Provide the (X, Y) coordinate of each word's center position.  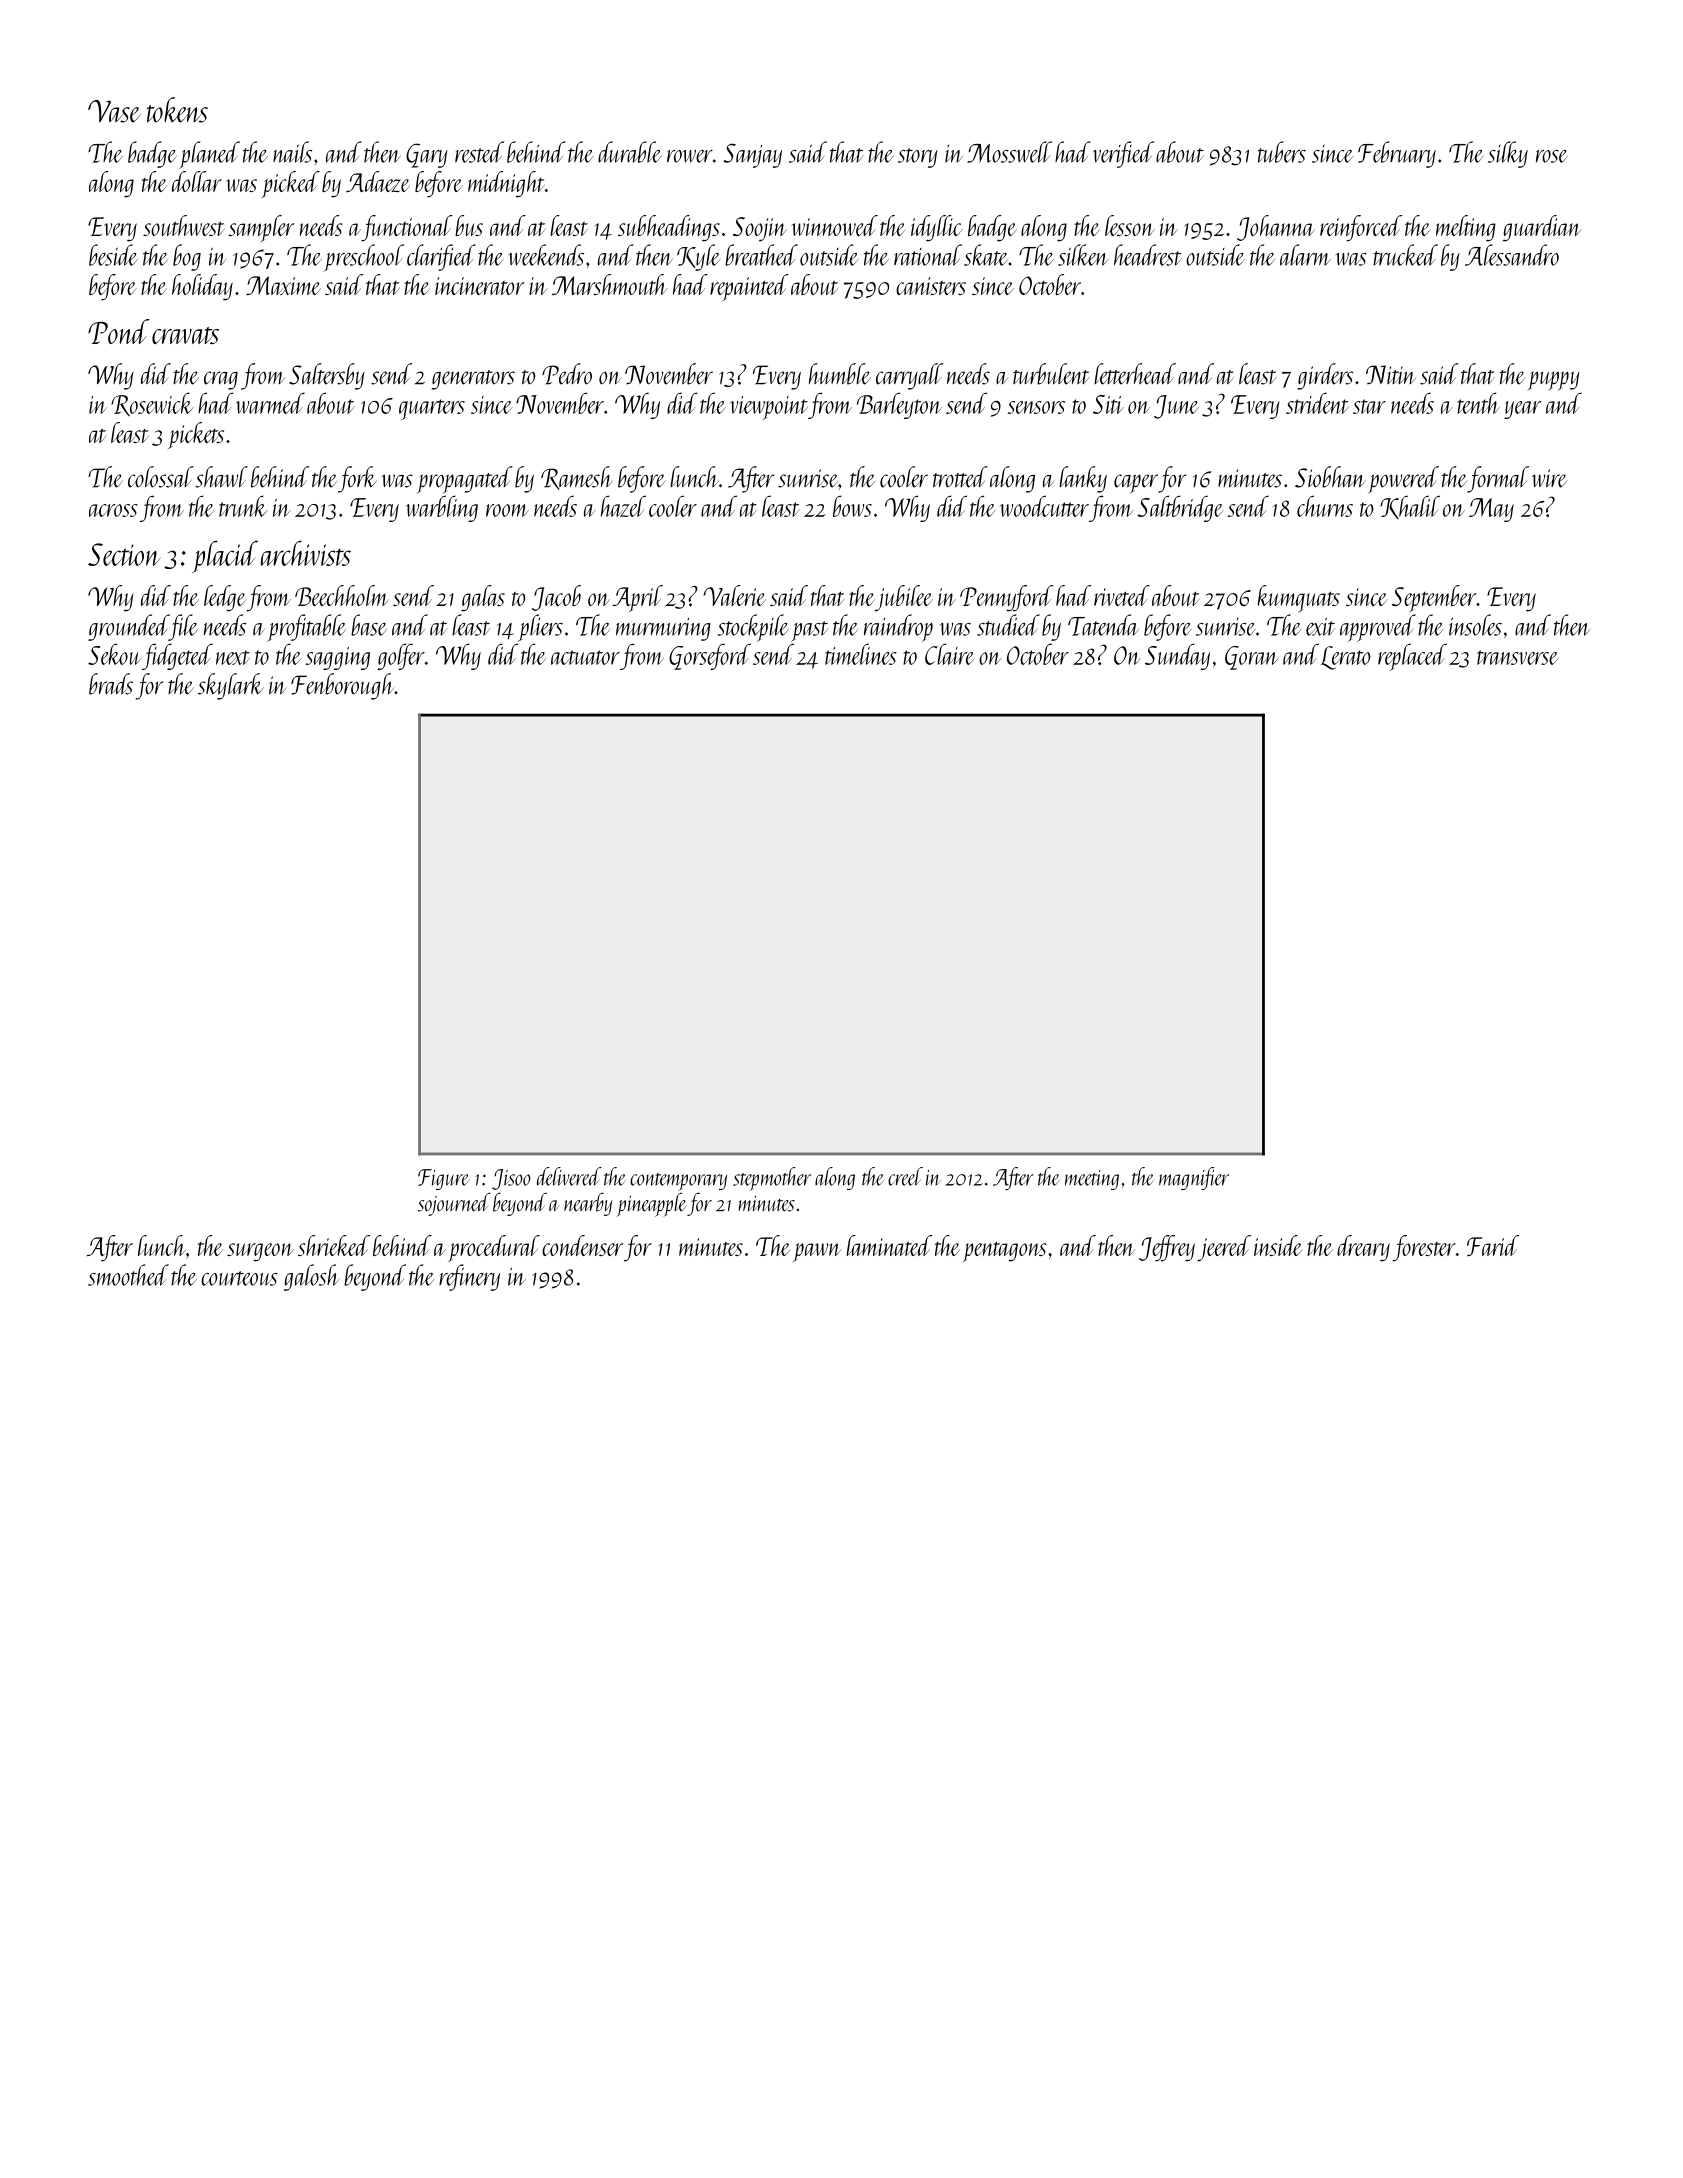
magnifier (1194, 1178)
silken (1083, 255)
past (809, 631)
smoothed (128, 1275)
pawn (817, 1252)
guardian (1542, 228)
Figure (443, 1179)
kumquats (1299, 599)
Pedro (567, 374)
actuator (585, 657)
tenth (1478, 403)
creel (905, 1176)
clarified (441, 257)
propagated (464, 480)
